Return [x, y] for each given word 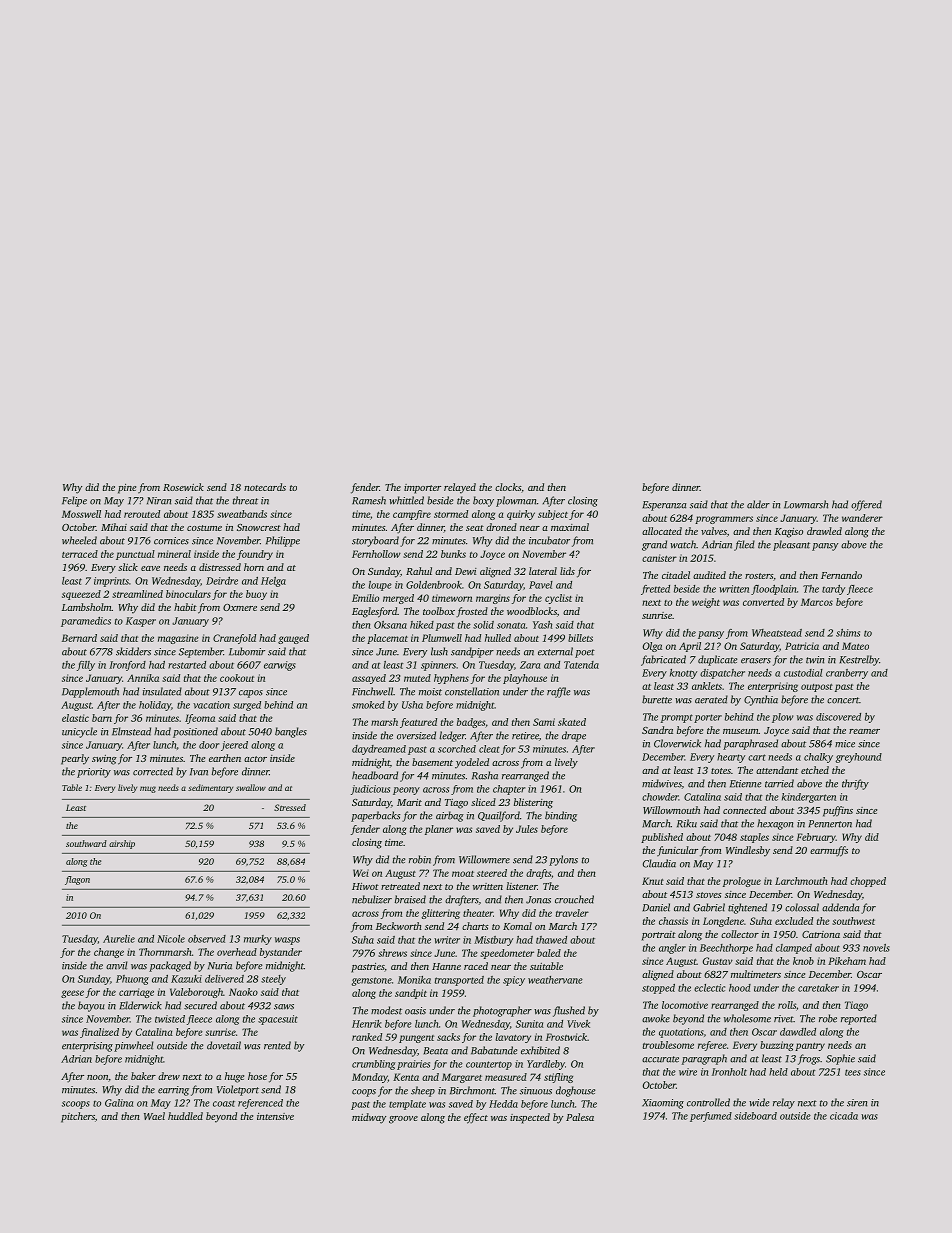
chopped [868, 882]
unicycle [79, 732]
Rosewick [183, 487]
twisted [170, 1019]
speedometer [507, 954]
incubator [549, 540]
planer [439, 830]
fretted [655, 590]
